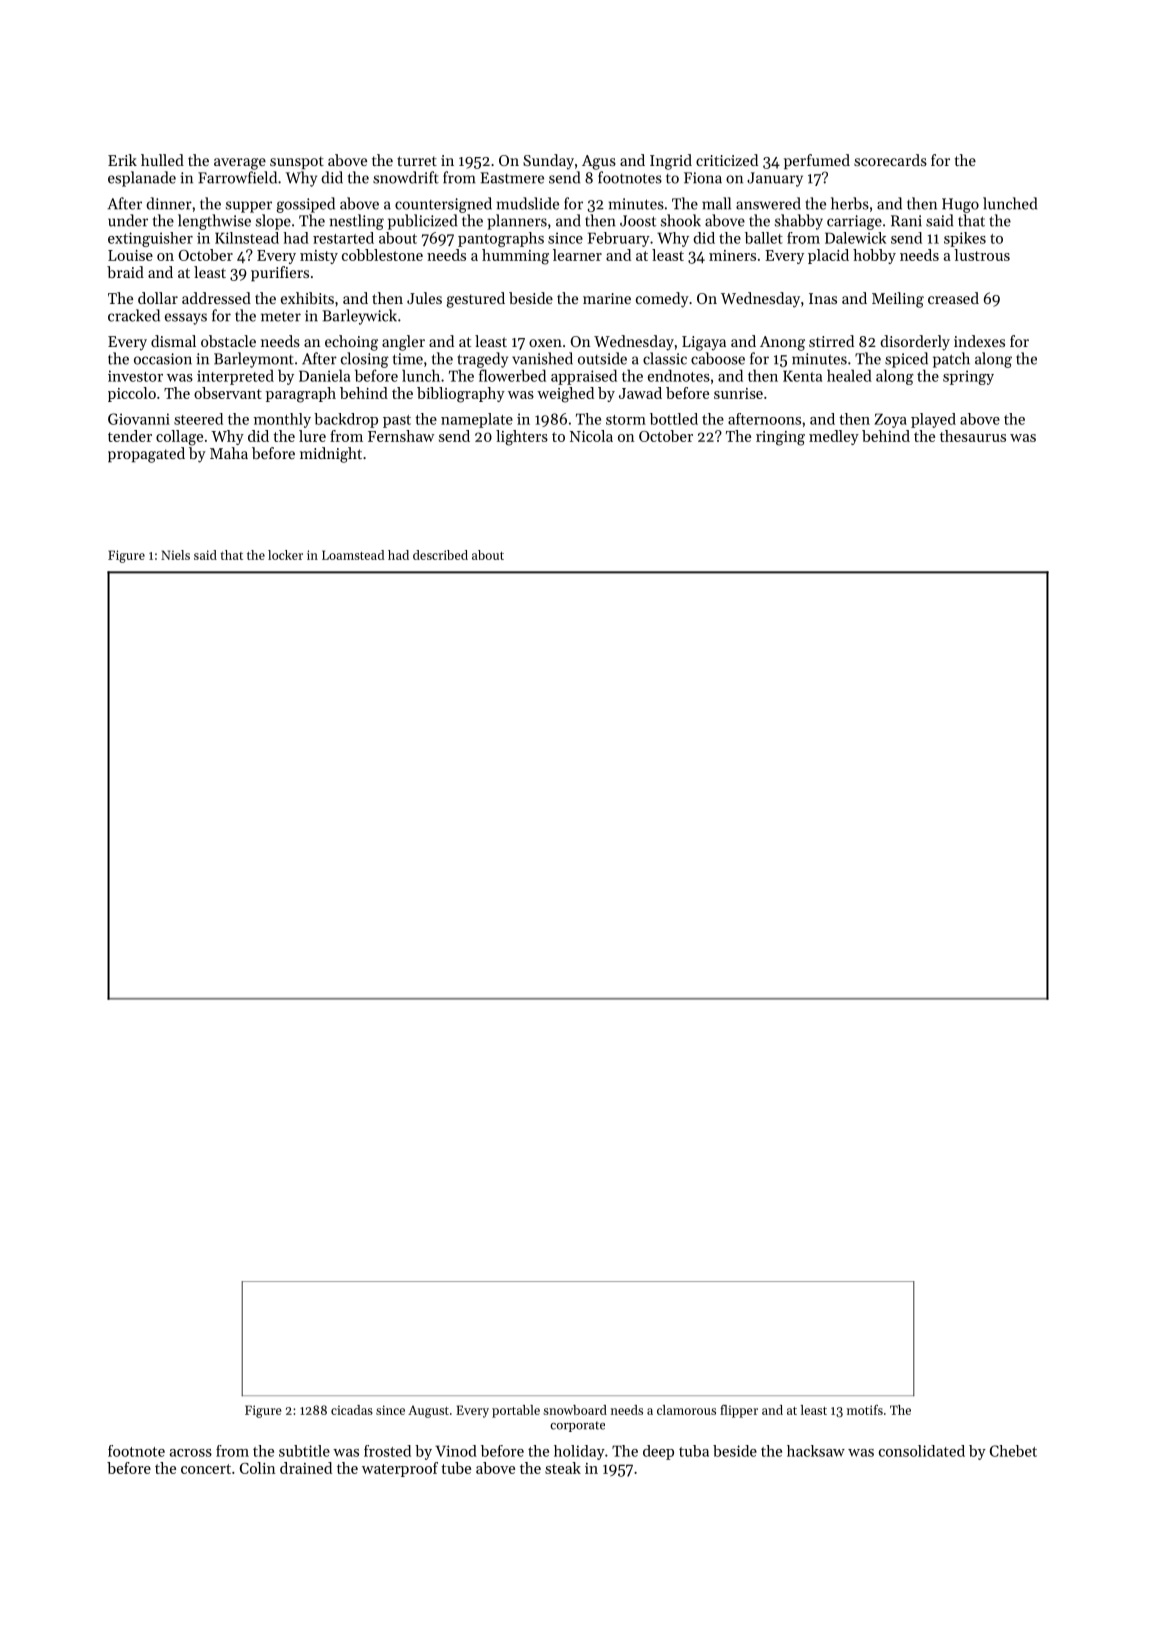 The image size is (1156, 1634). I want to click on oxen, so click(545, 343).
